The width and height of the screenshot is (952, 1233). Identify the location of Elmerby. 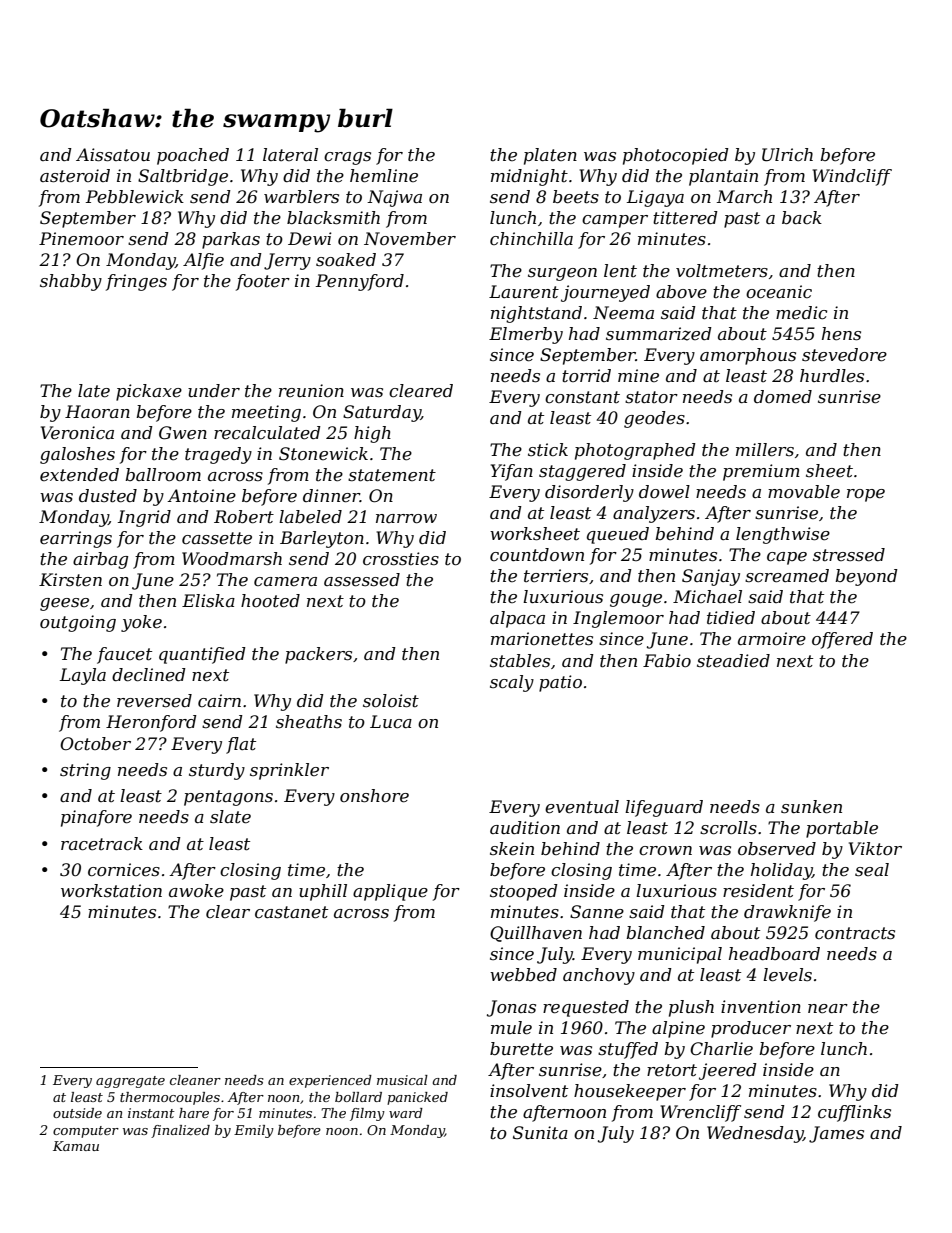
(526, 335).
